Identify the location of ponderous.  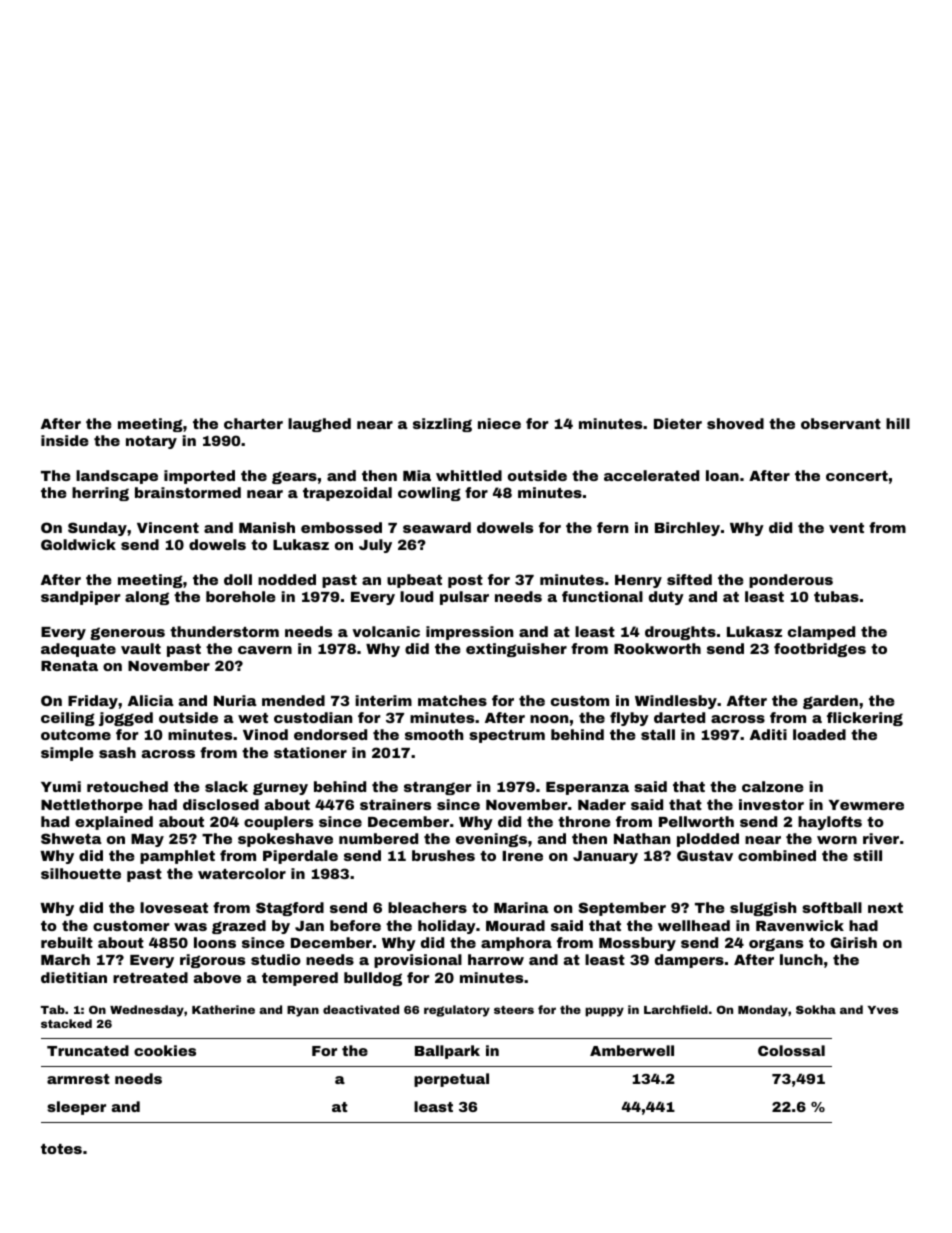
(791, 581).
